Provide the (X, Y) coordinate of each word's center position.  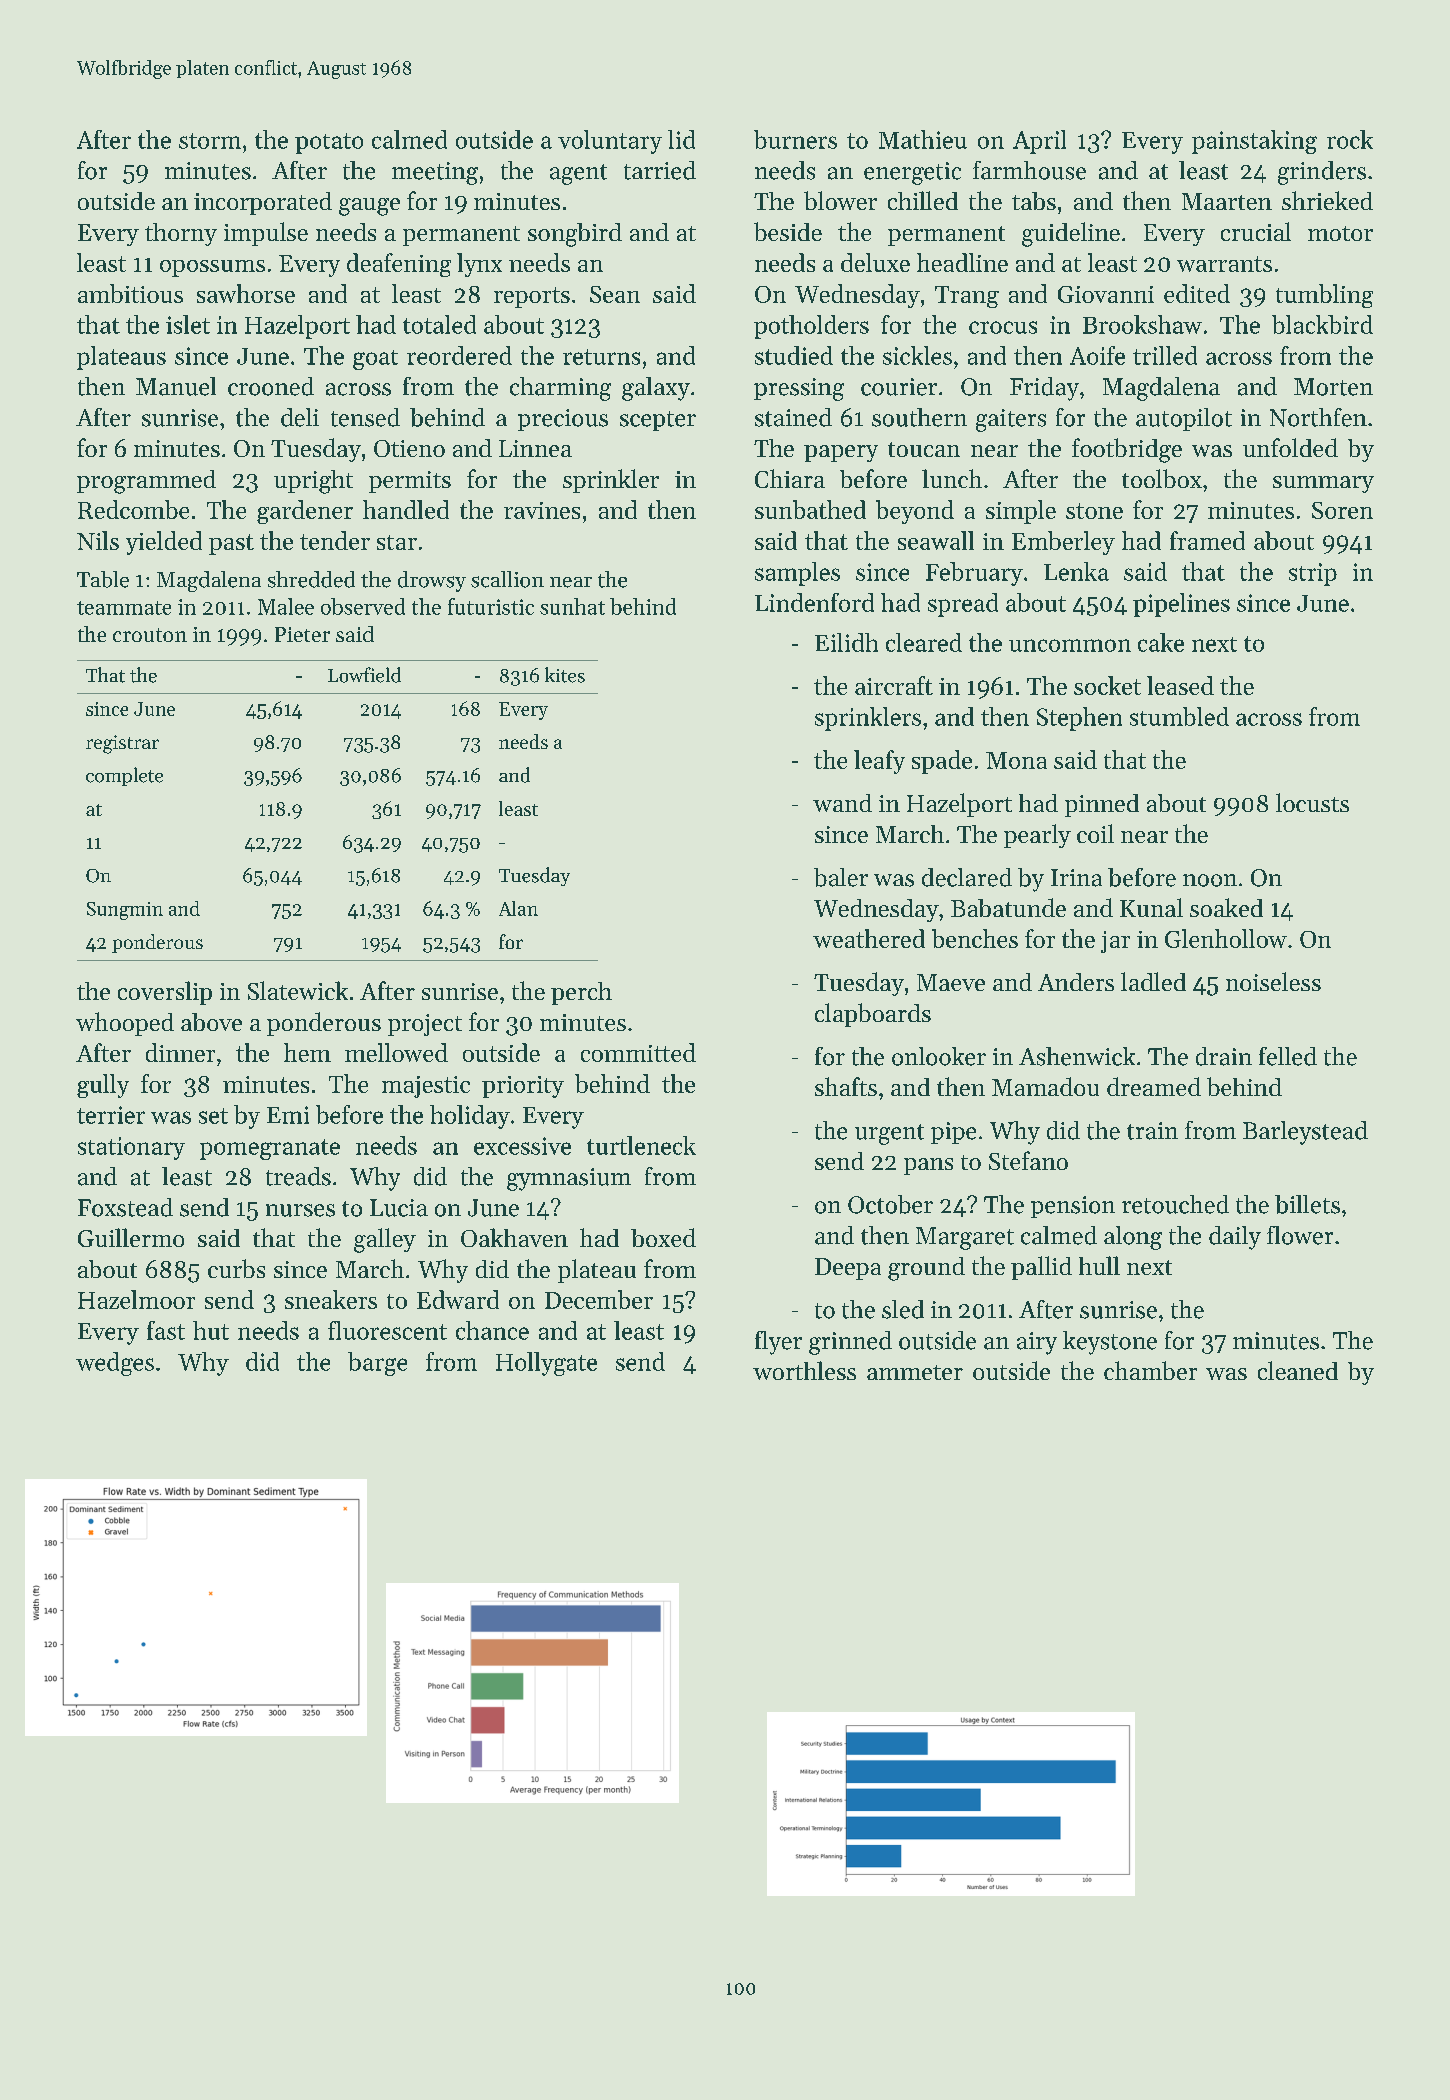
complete (124, 776)
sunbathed (810, 509)
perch (581, 993)
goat (375, 360)
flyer (778, 1343)
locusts (1312, 802)
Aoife (1097, 355)
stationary (131, 1148)
